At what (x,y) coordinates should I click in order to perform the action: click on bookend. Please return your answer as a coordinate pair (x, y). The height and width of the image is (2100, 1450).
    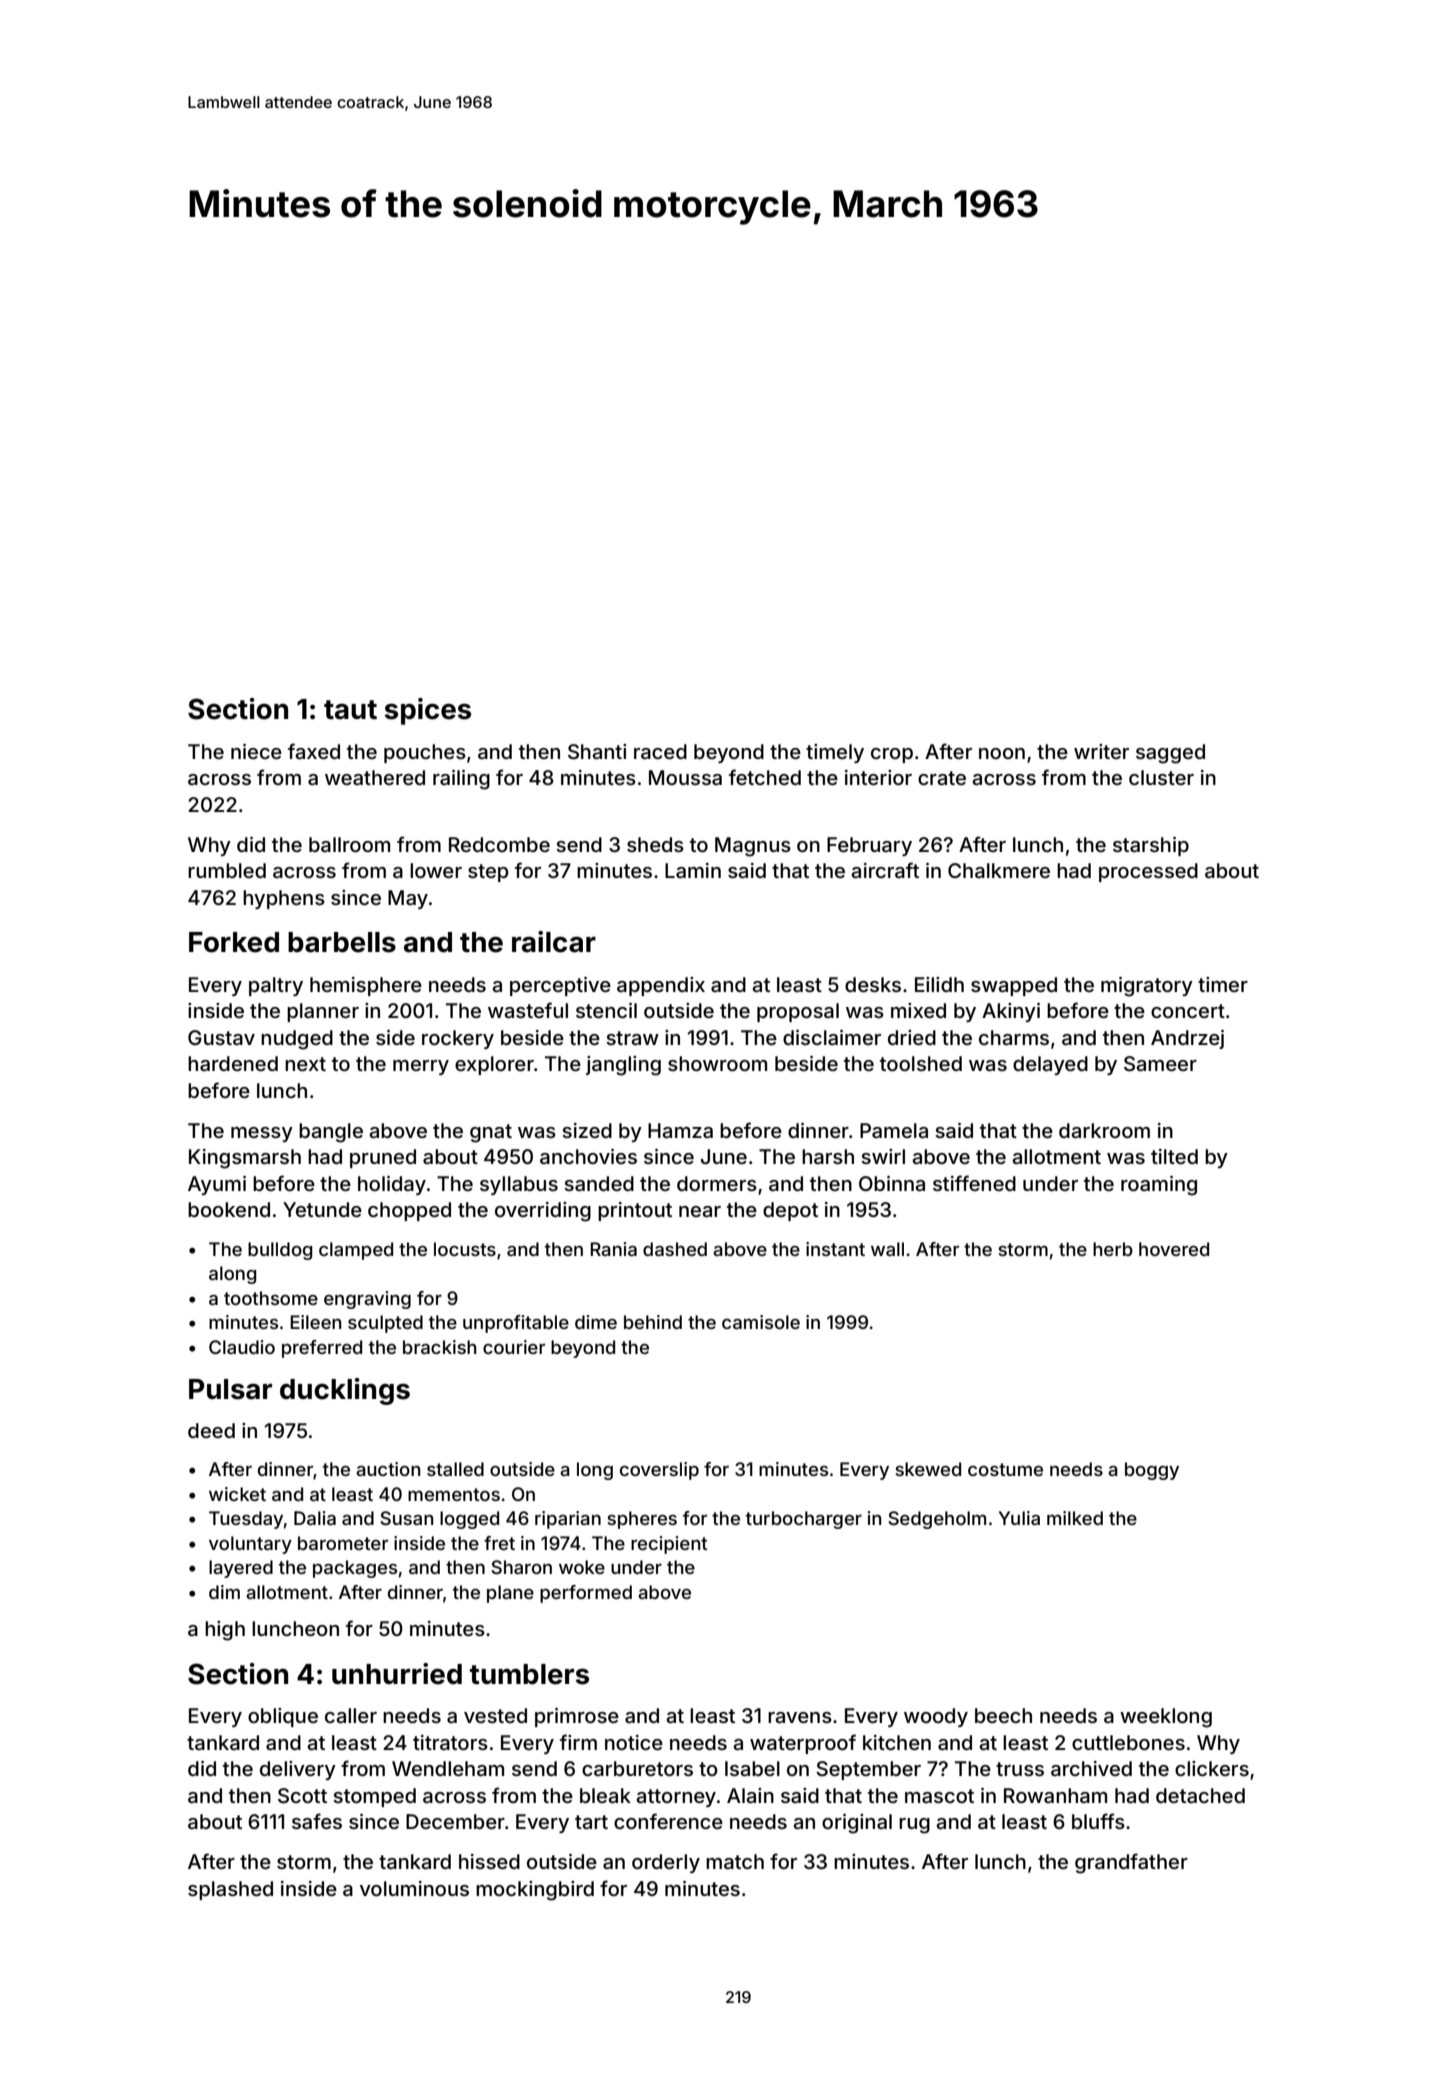
    Looking at the image, I should click on (229, 1209).
